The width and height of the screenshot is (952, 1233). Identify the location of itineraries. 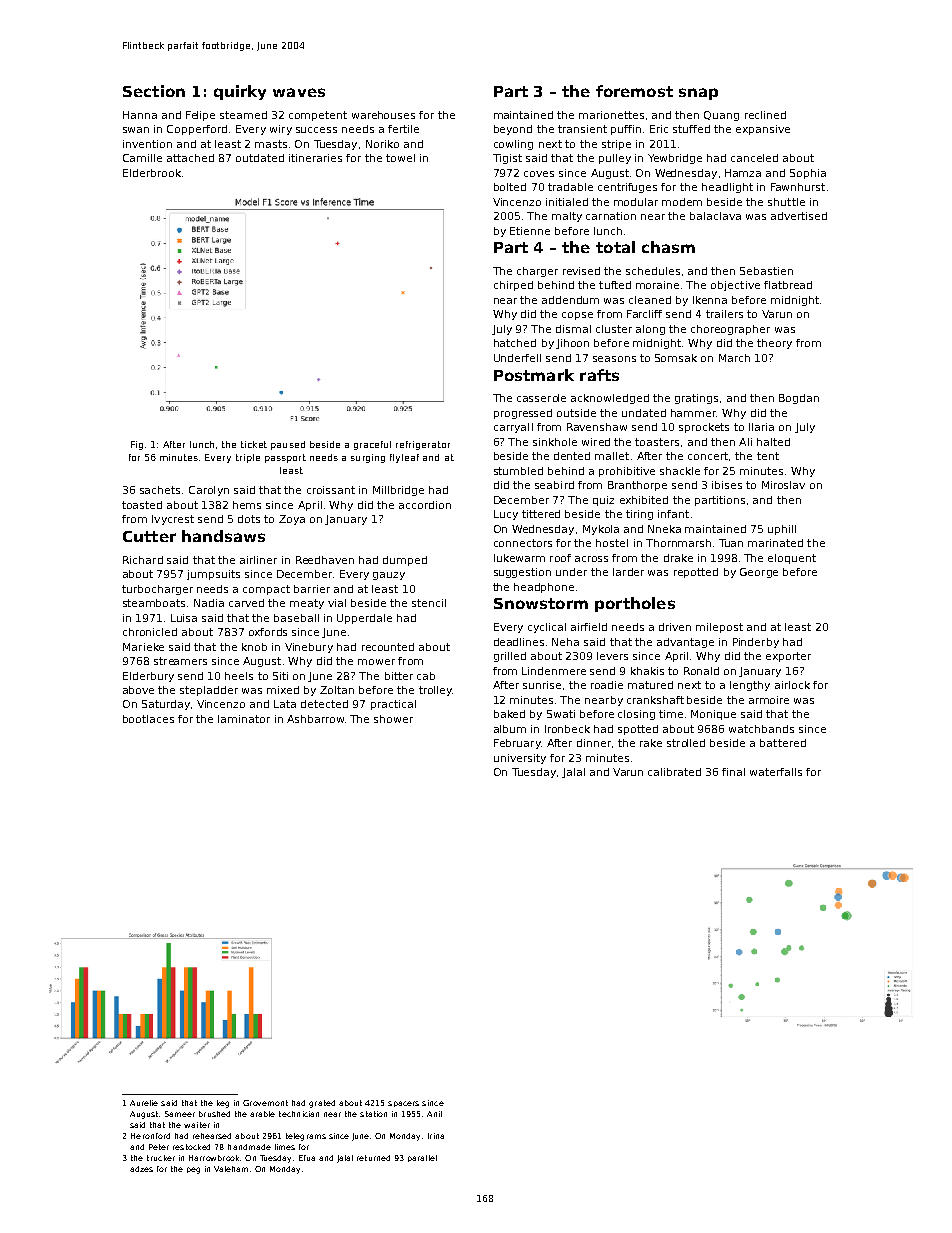
(315, 158).
